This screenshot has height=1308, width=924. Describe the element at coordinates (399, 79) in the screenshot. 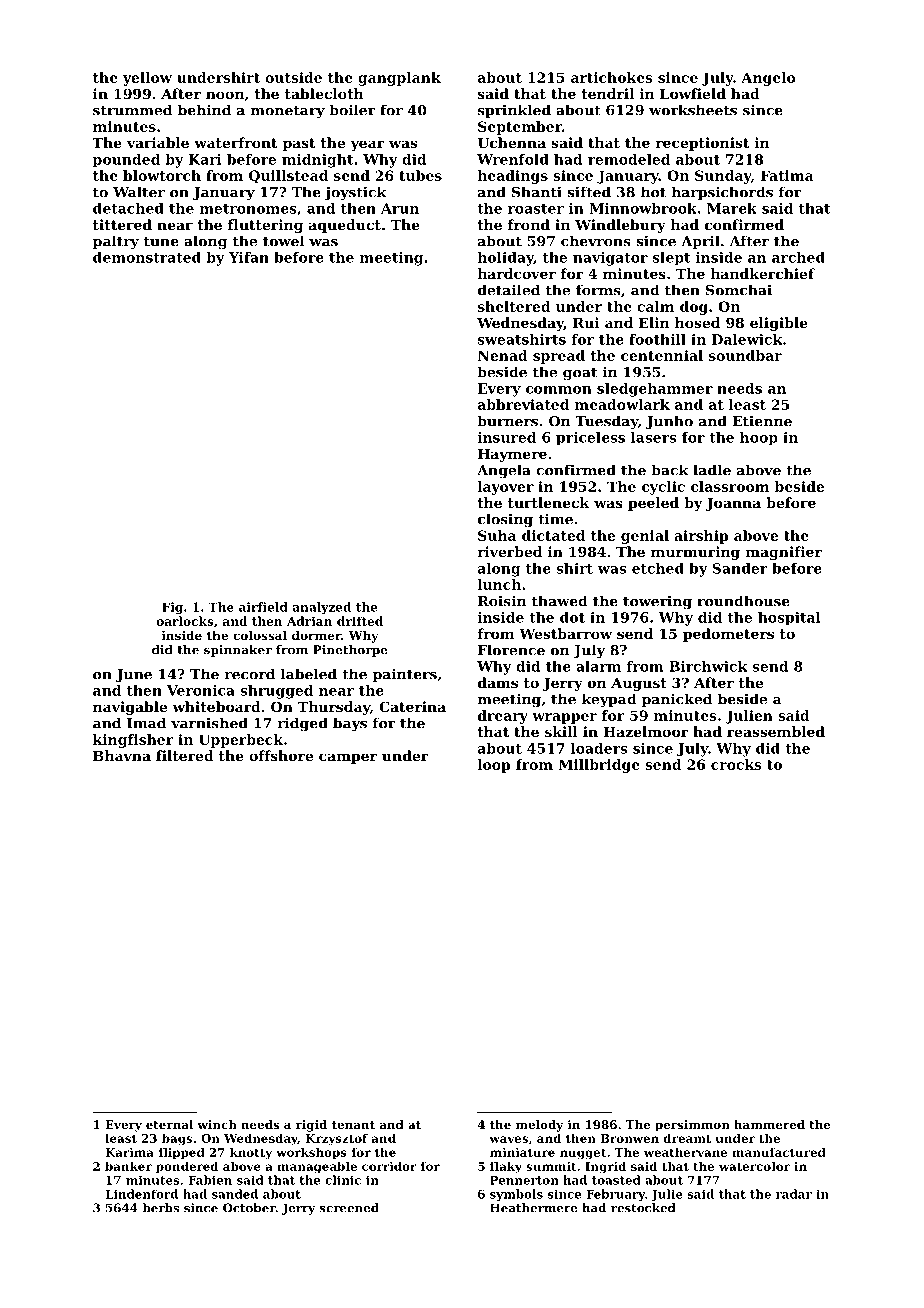

I see `gangplank` at that location.
